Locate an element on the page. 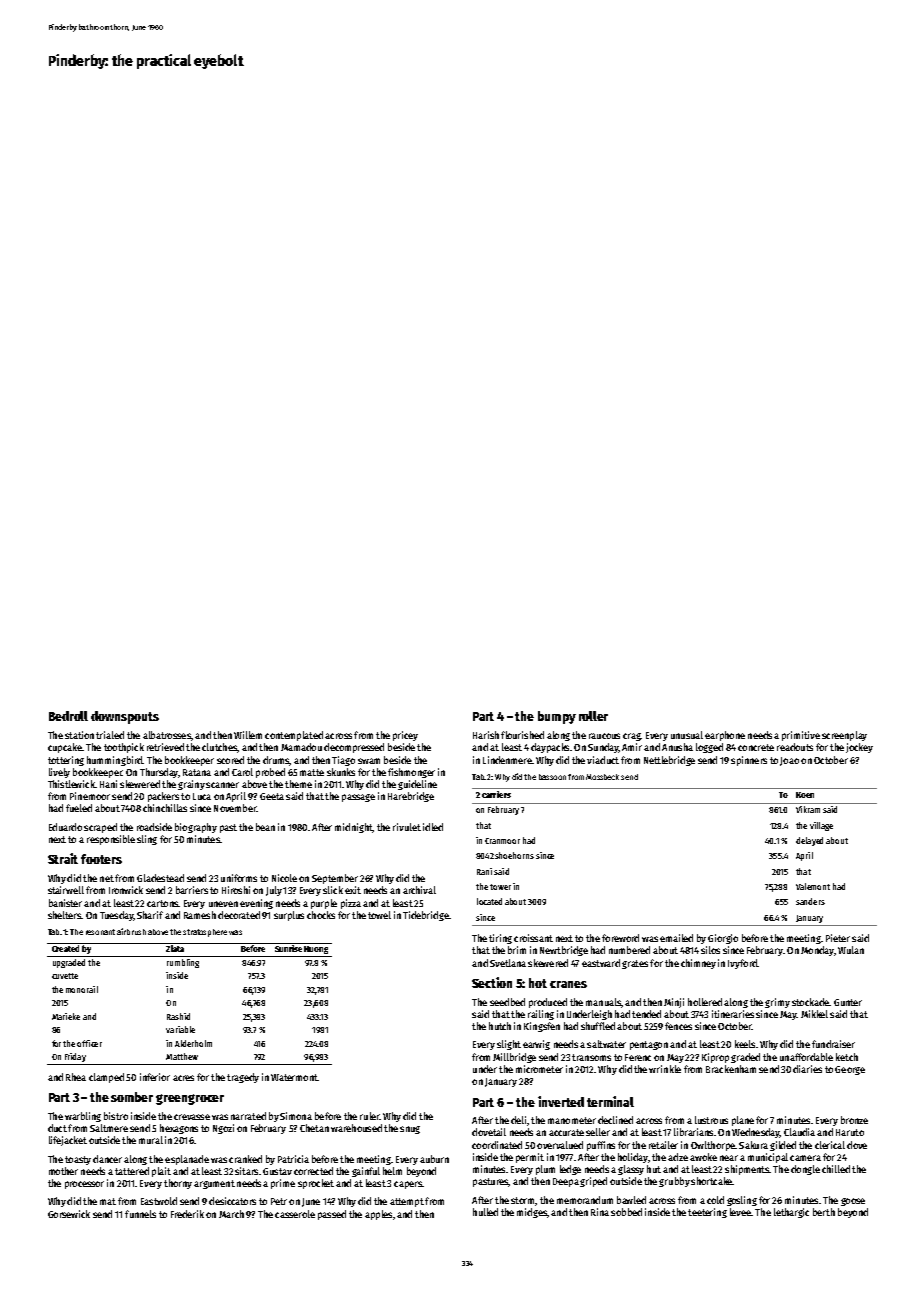 This document has width=924, height=1308. apples is located at coordinates (378, 1215).
